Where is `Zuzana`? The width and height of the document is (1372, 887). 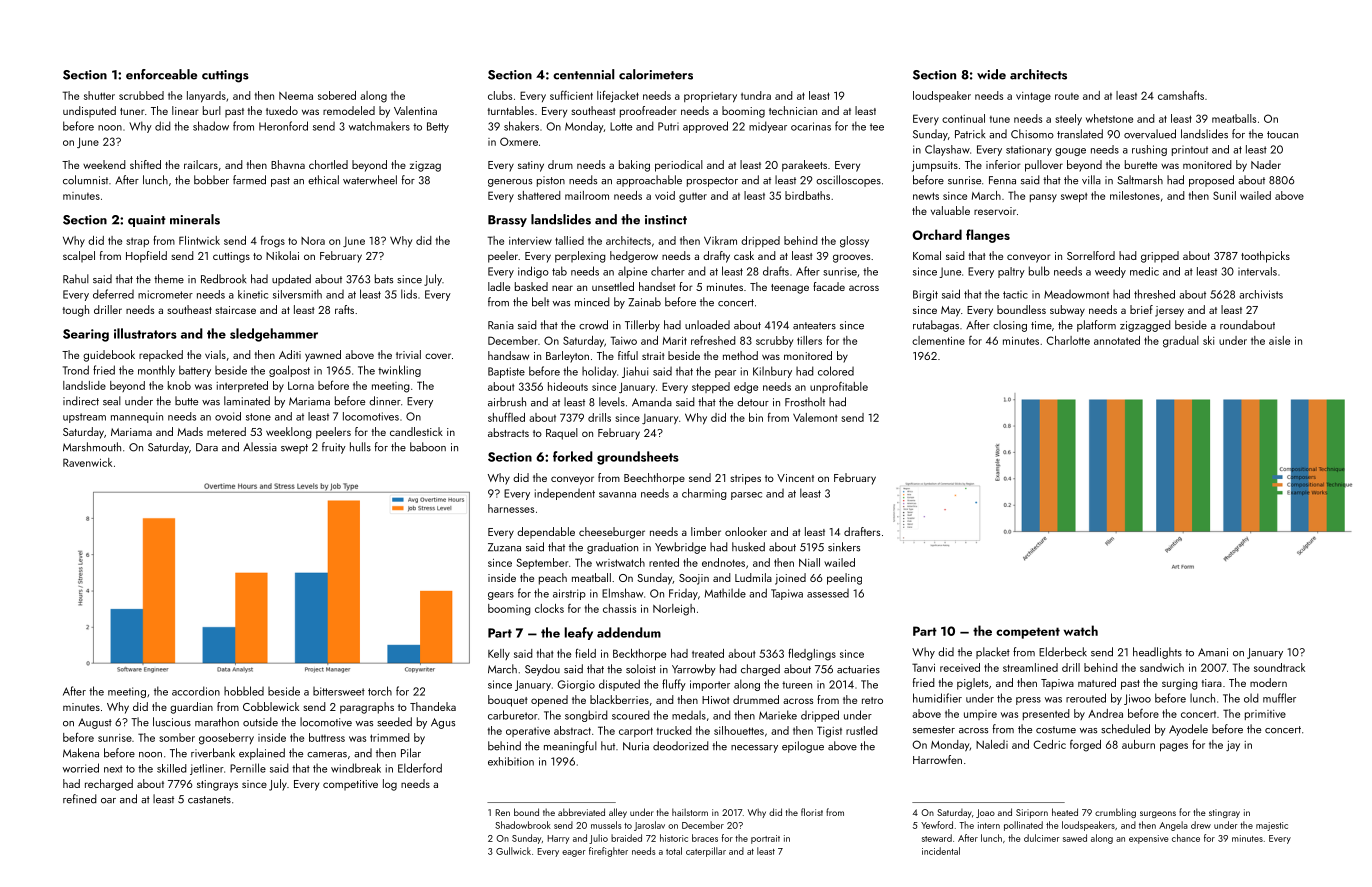 Zuzana is located at coordinates (504, 547).
